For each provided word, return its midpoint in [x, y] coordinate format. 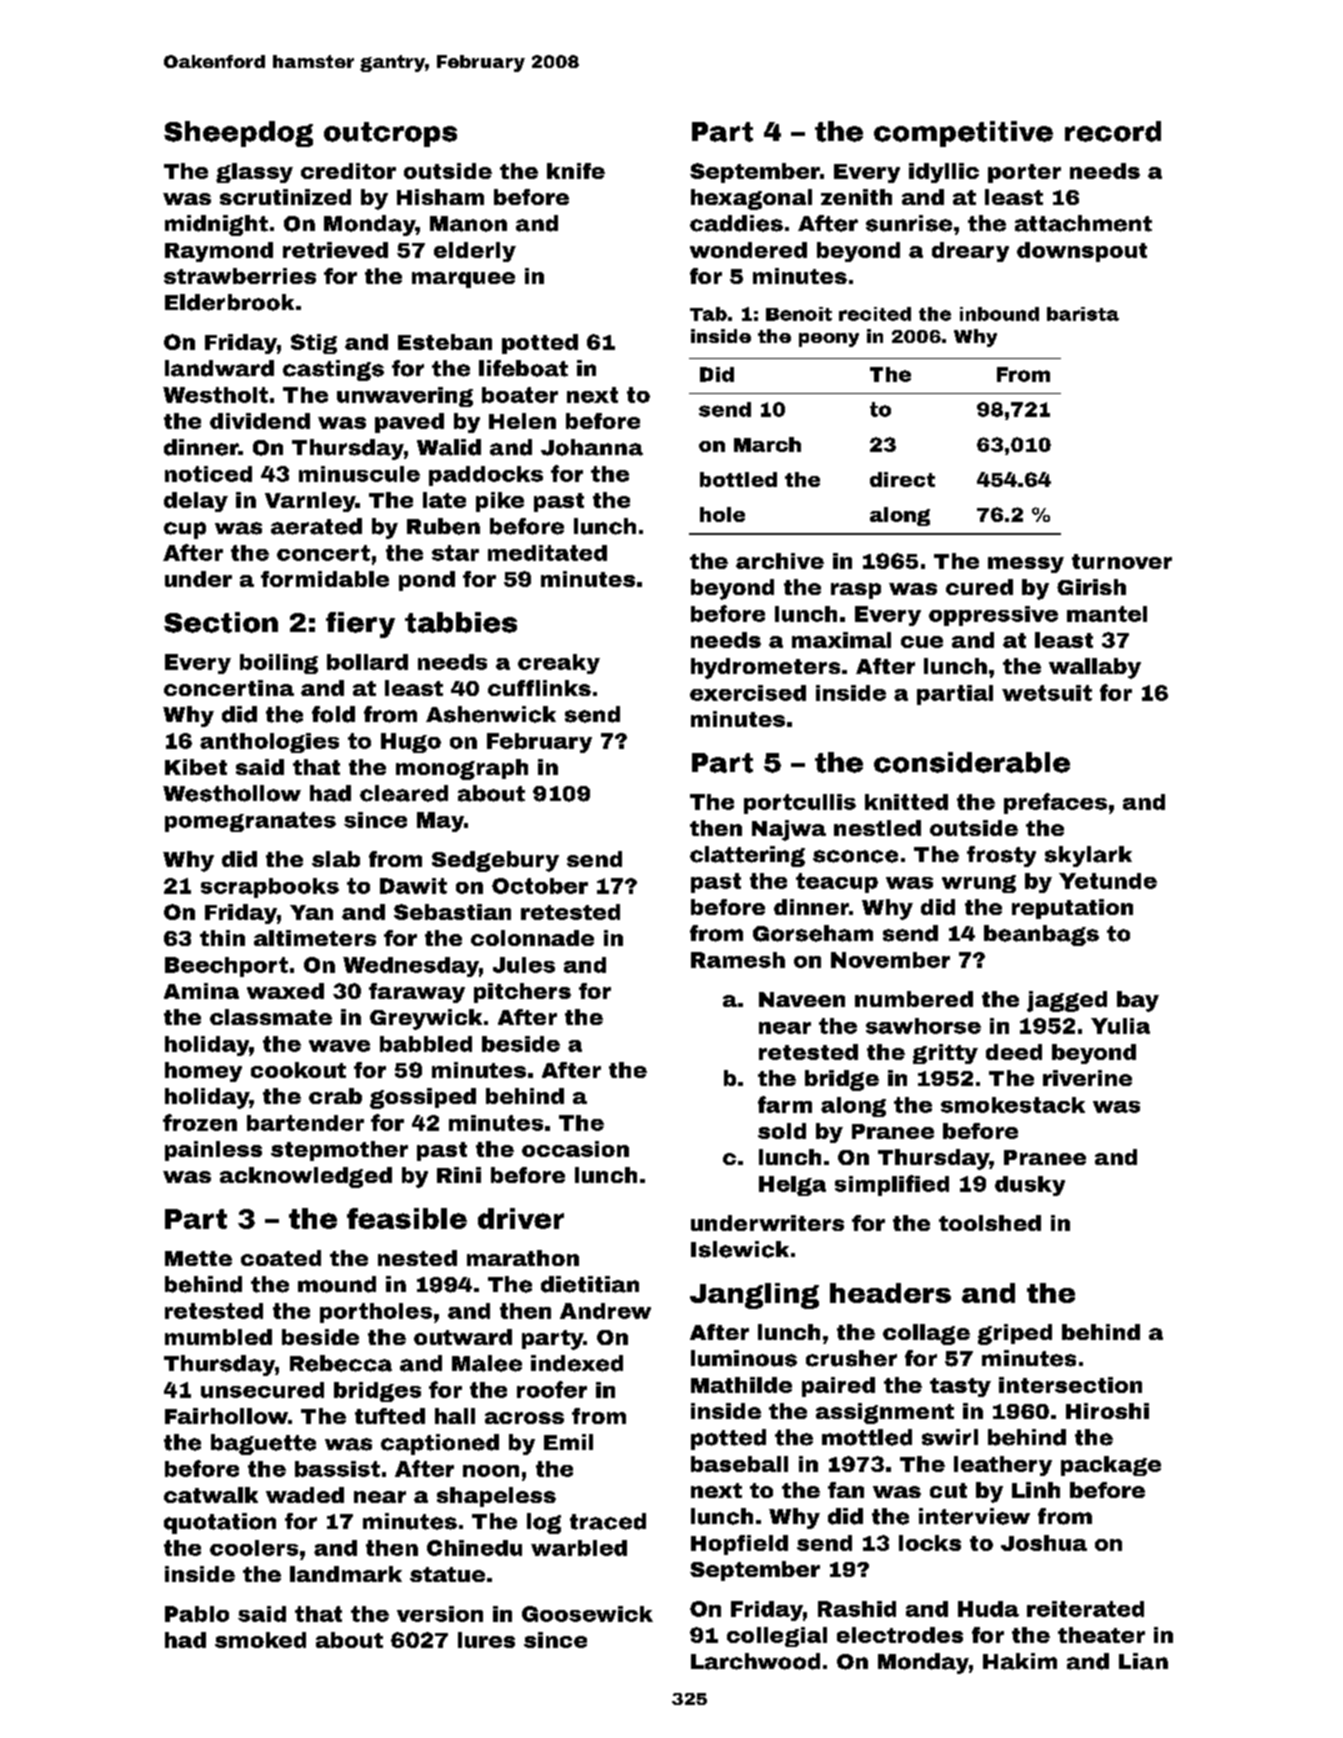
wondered [748, 250]
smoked [260, 1640]
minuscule [359, 474]
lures [486, 1640]
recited [875, 314]
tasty [960, 1387]
